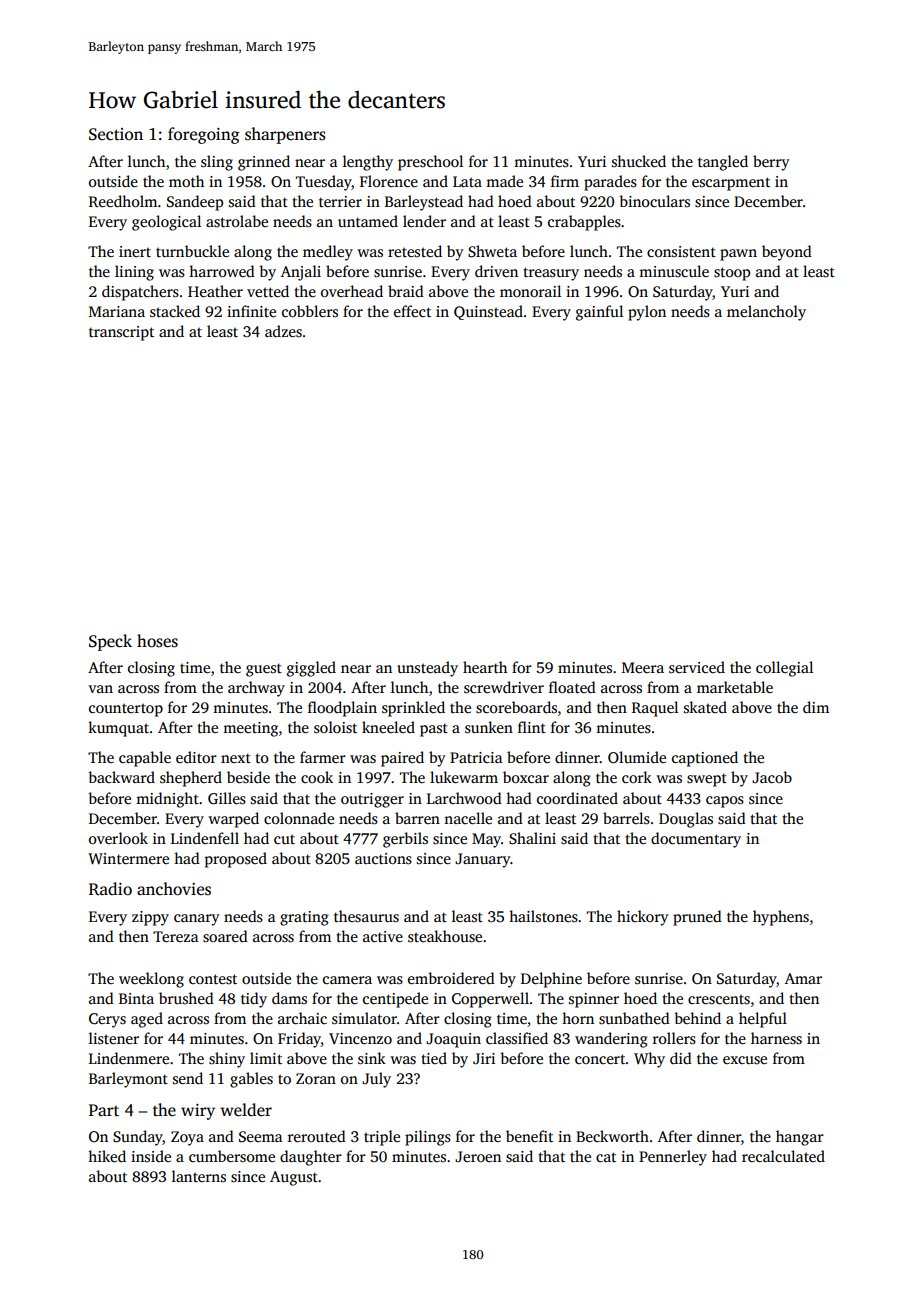  I want to click on dim, so click(816, 707).
